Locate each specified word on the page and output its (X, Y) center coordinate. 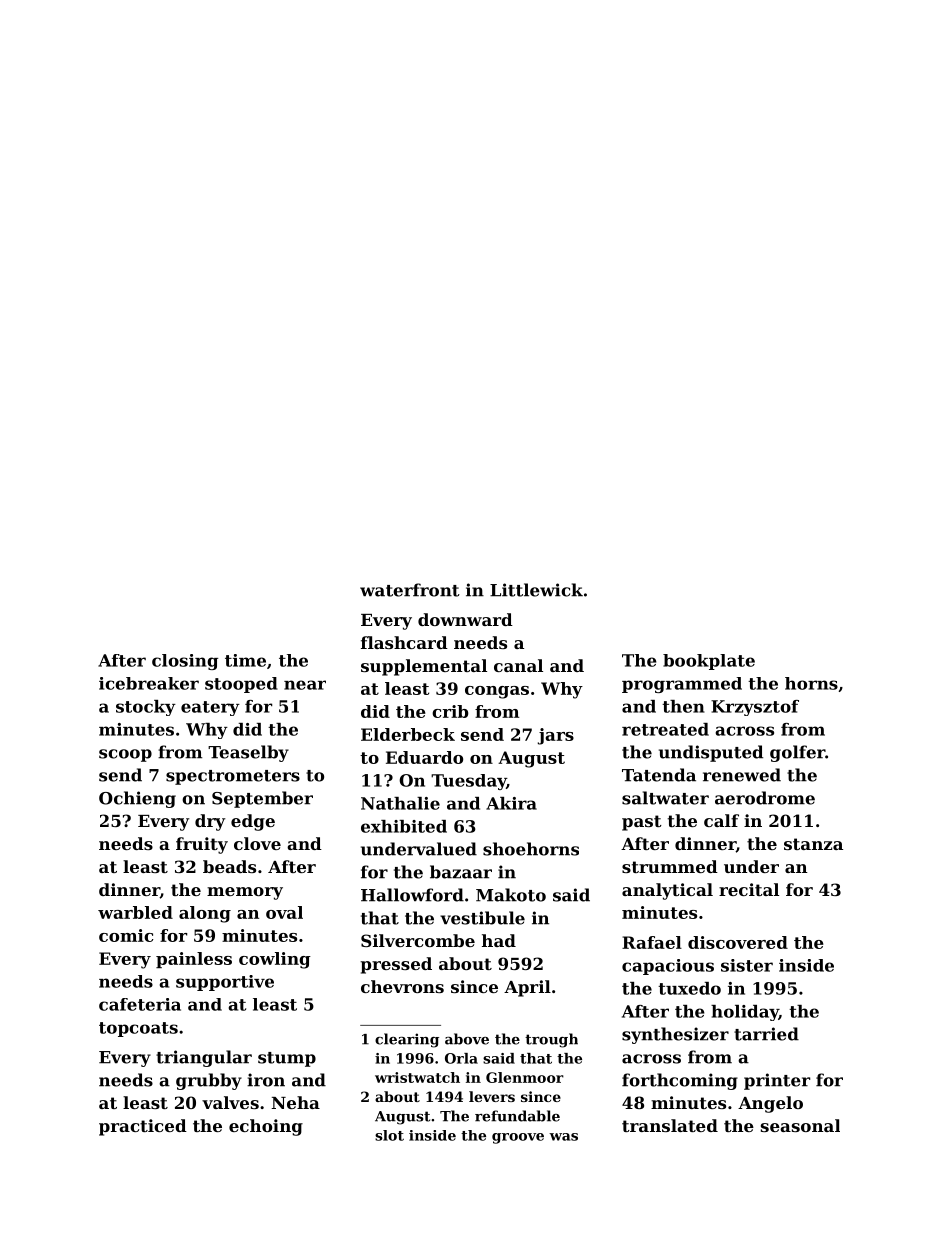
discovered (738, 942)
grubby (209, 1081)
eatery (210, 708)
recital (749, 889)
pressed (396, 965)
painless (194, 960)
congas (497, 692)
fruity (202, 845)
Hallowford (412, 895)
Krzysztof (755, 708)
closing (185, 662)
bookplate (709, 662)
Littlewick (536, 590)
